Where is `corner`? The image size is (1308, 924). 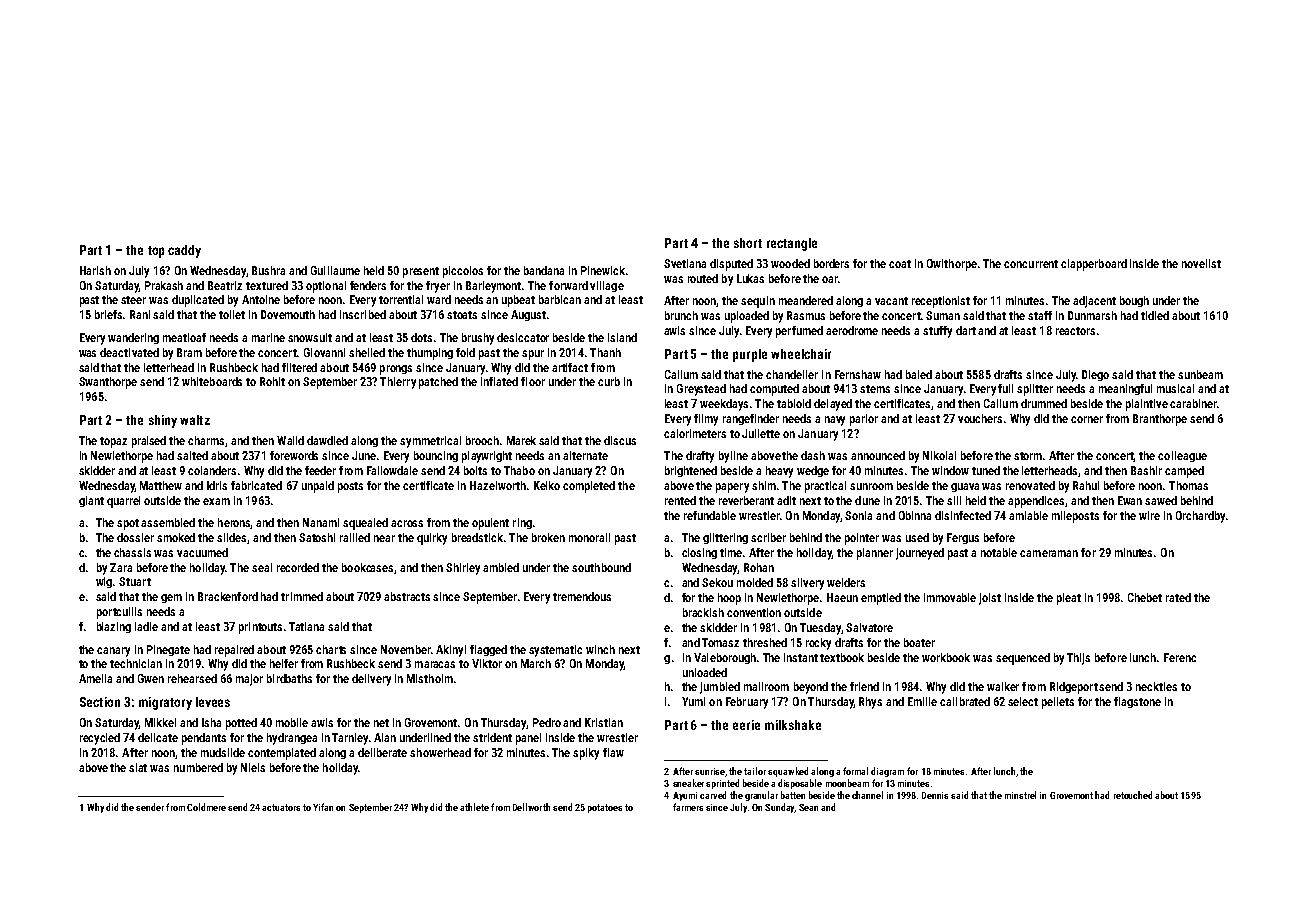
corner is located at coordinates (1087, 419).
